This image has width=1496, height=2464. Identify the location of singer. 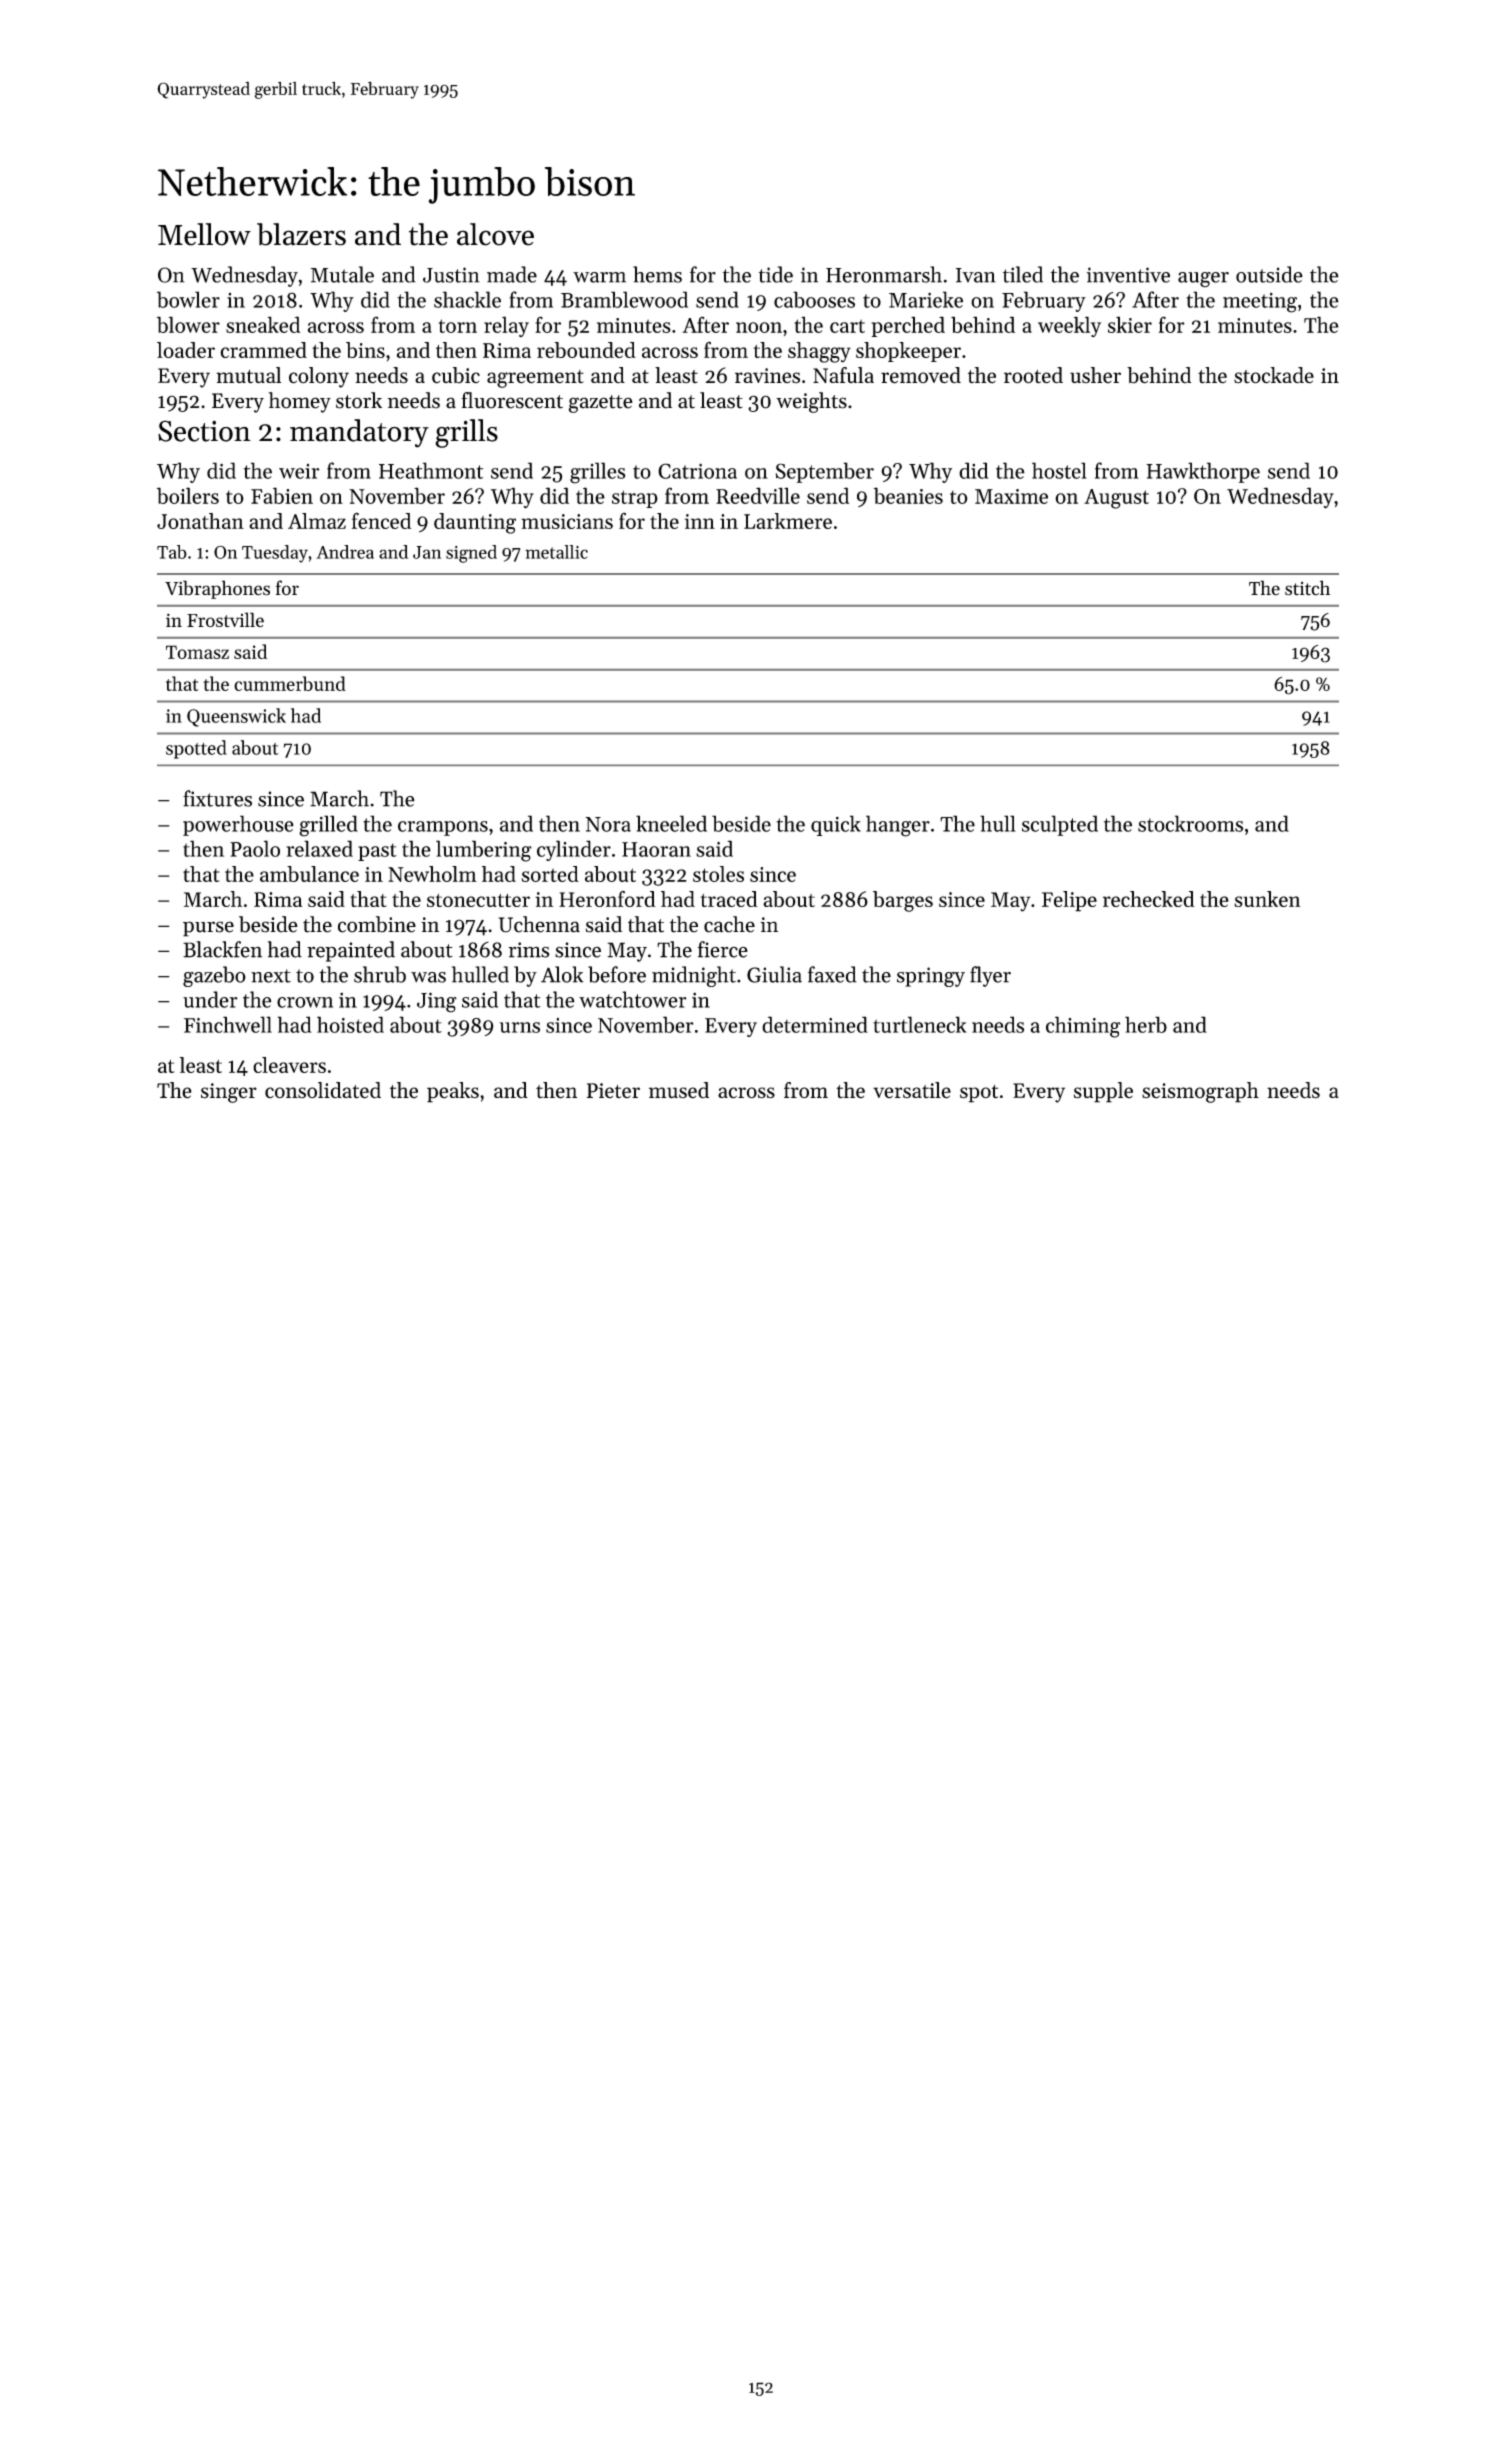
(229, 1093).
